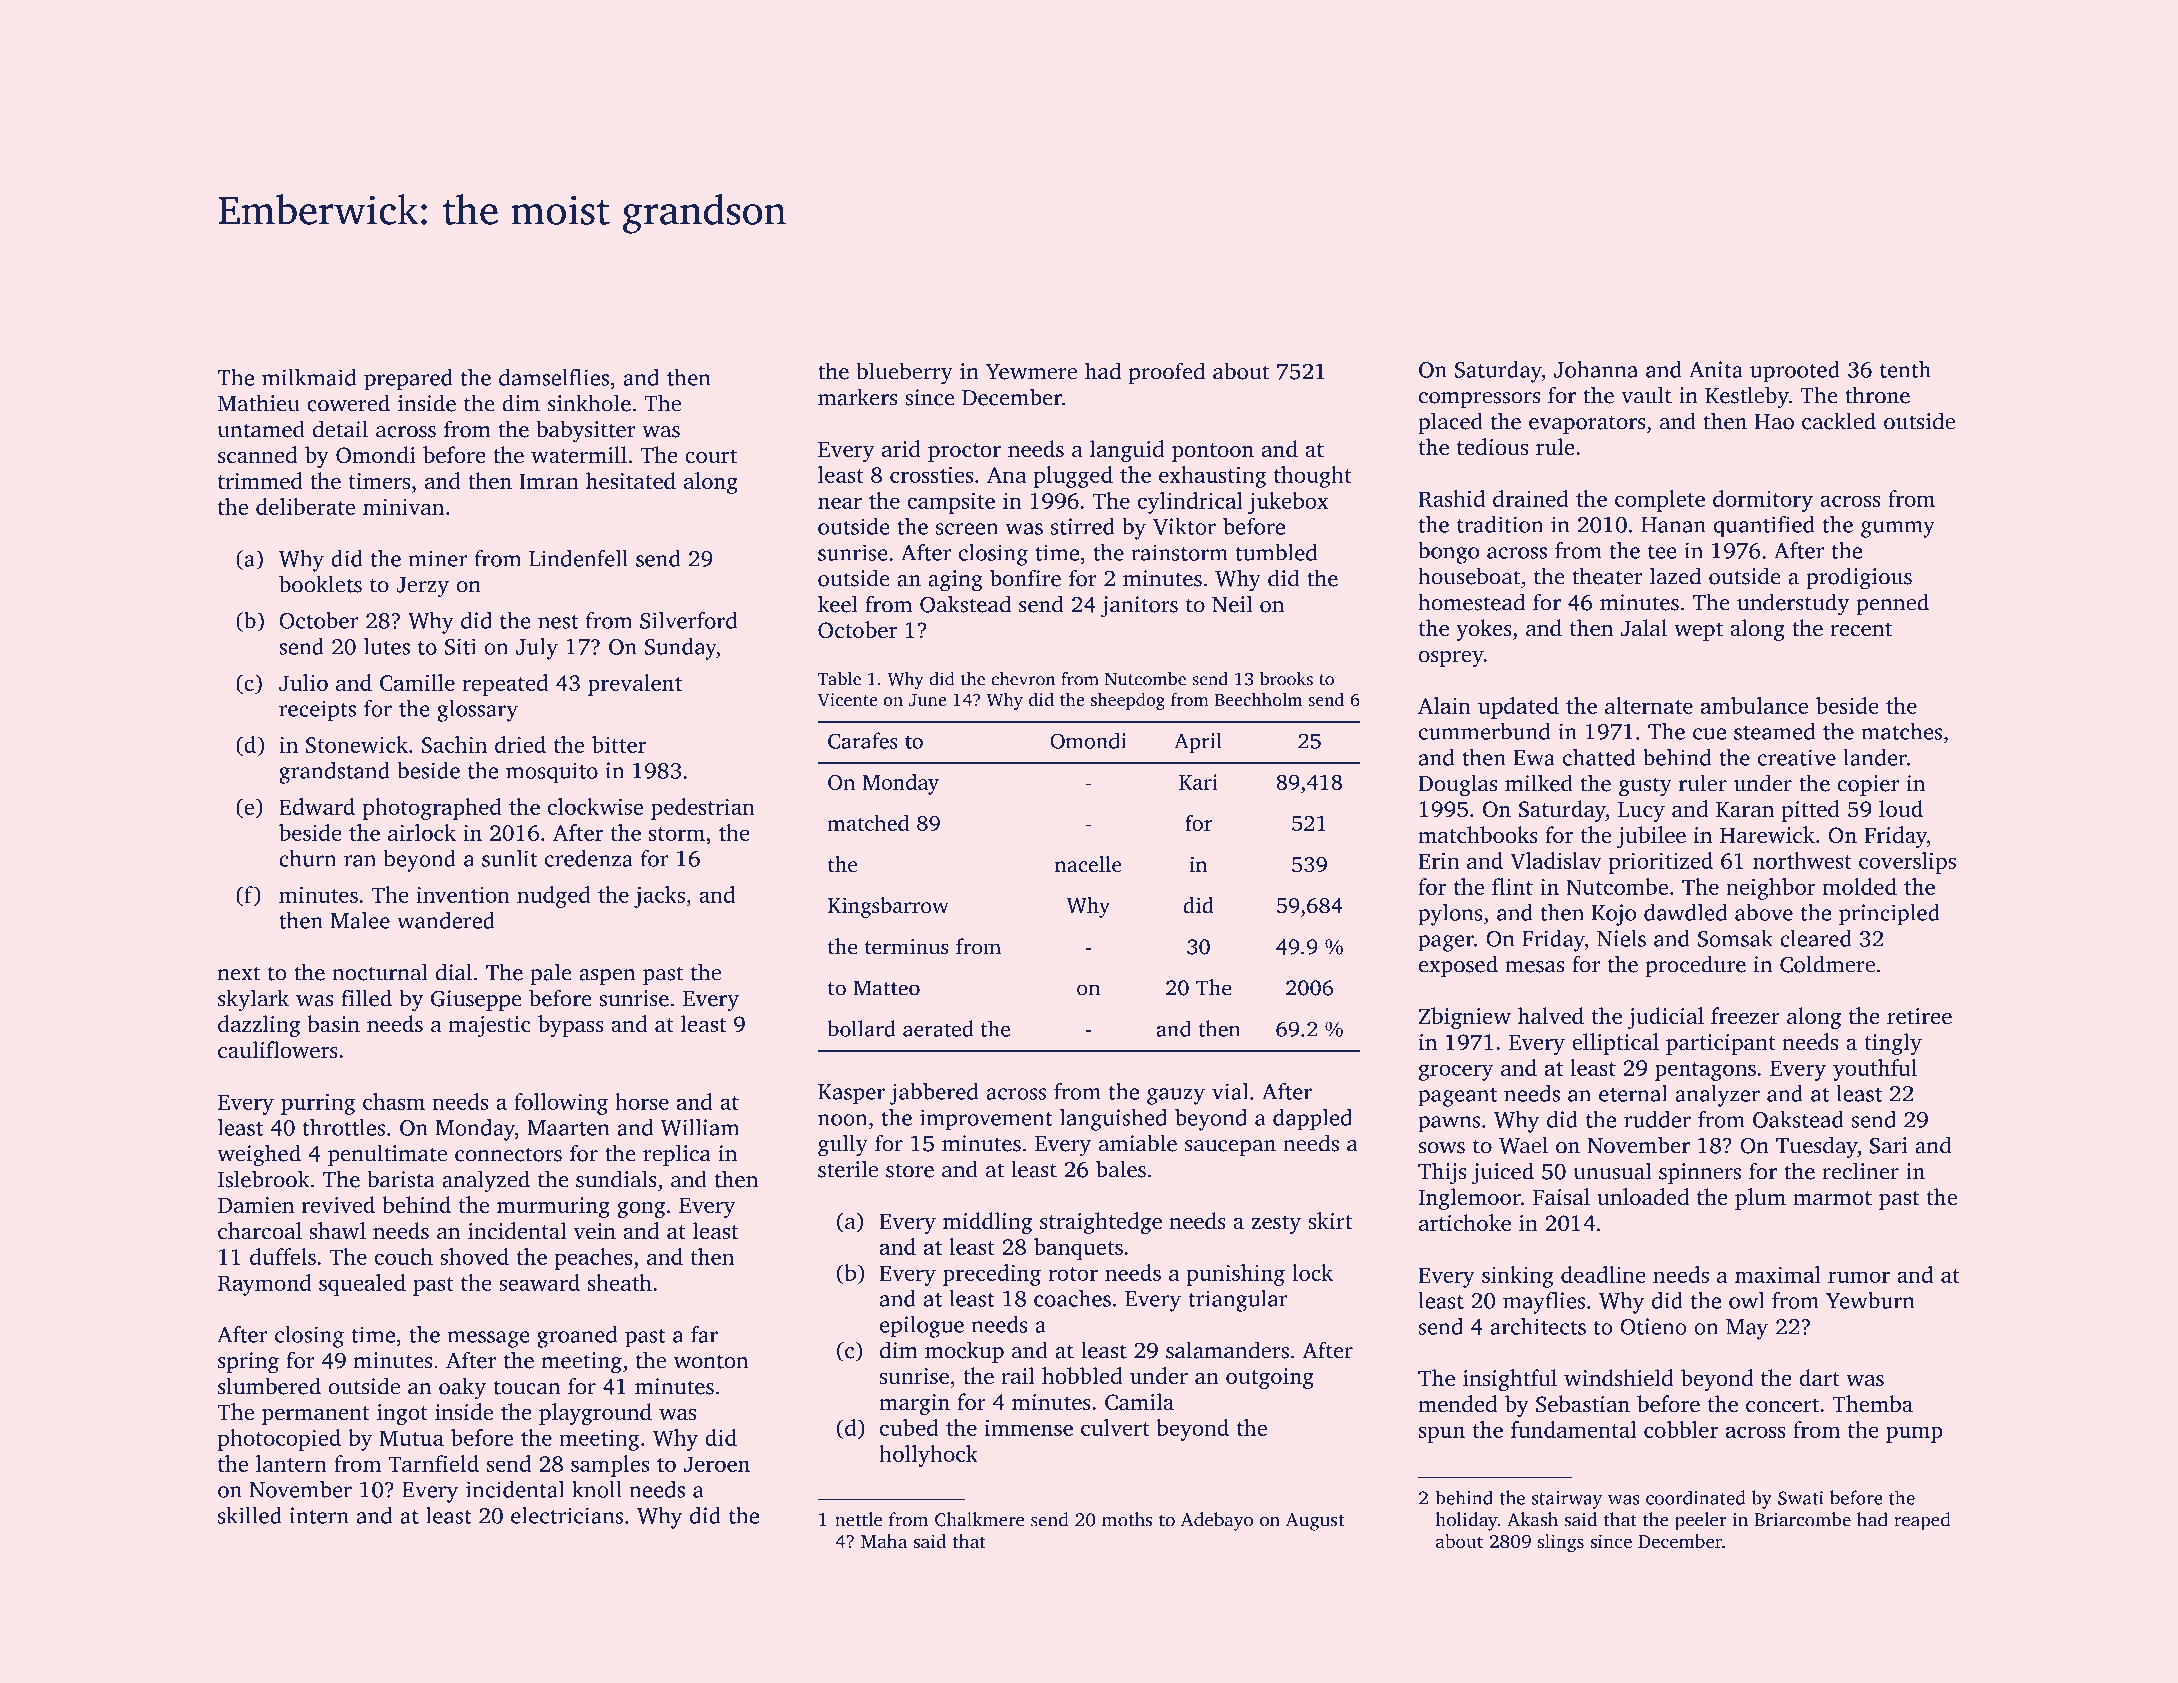 The width and height of the screenshot is (2178, 1683). I want to click on damselflies, so click(554, 377).
